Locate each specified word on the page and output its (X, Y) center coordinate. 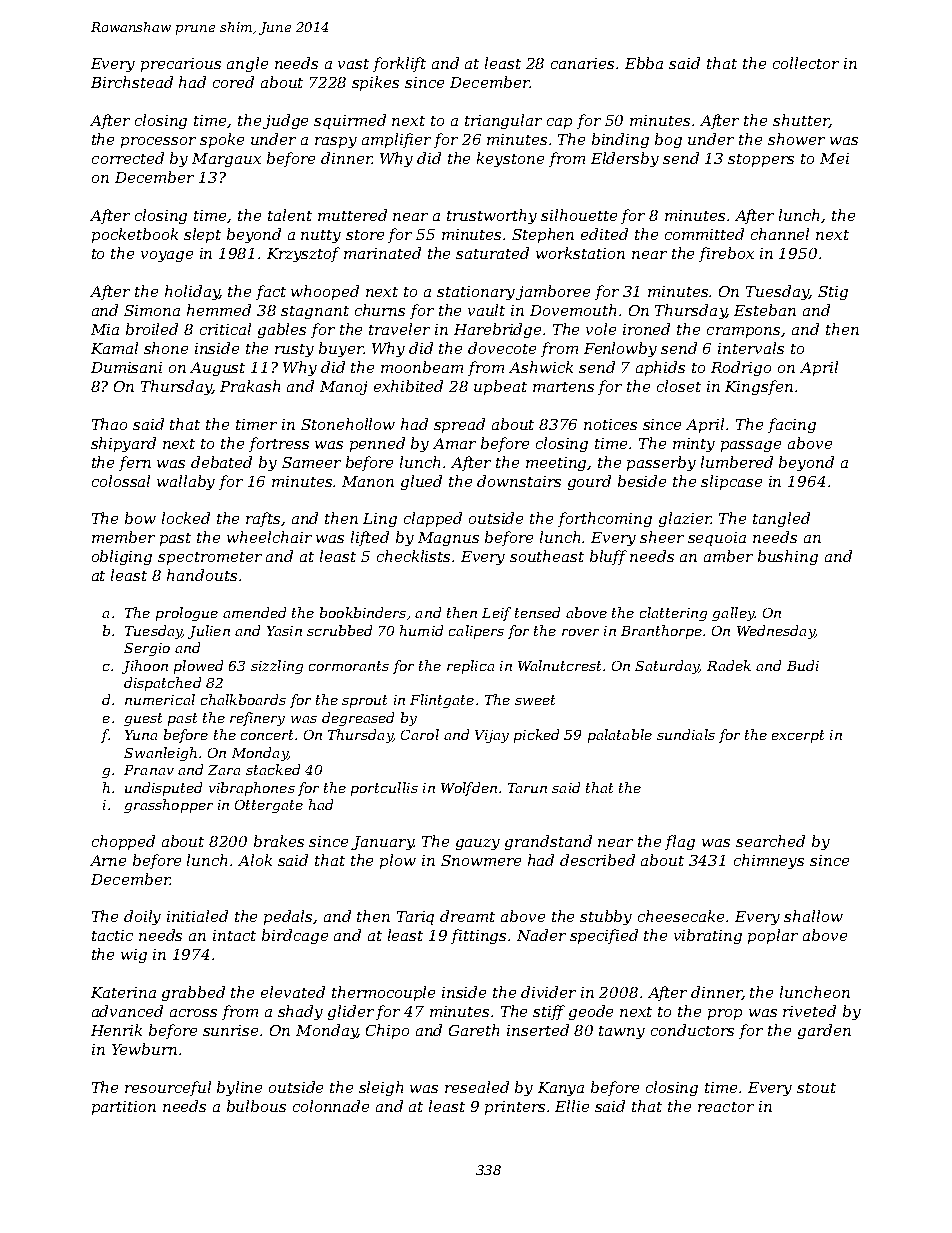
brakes (279, 841)
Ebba (644, 63)
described (597, 860)
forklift (399, 64)
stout (816, 1088)
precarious (181, 65)
